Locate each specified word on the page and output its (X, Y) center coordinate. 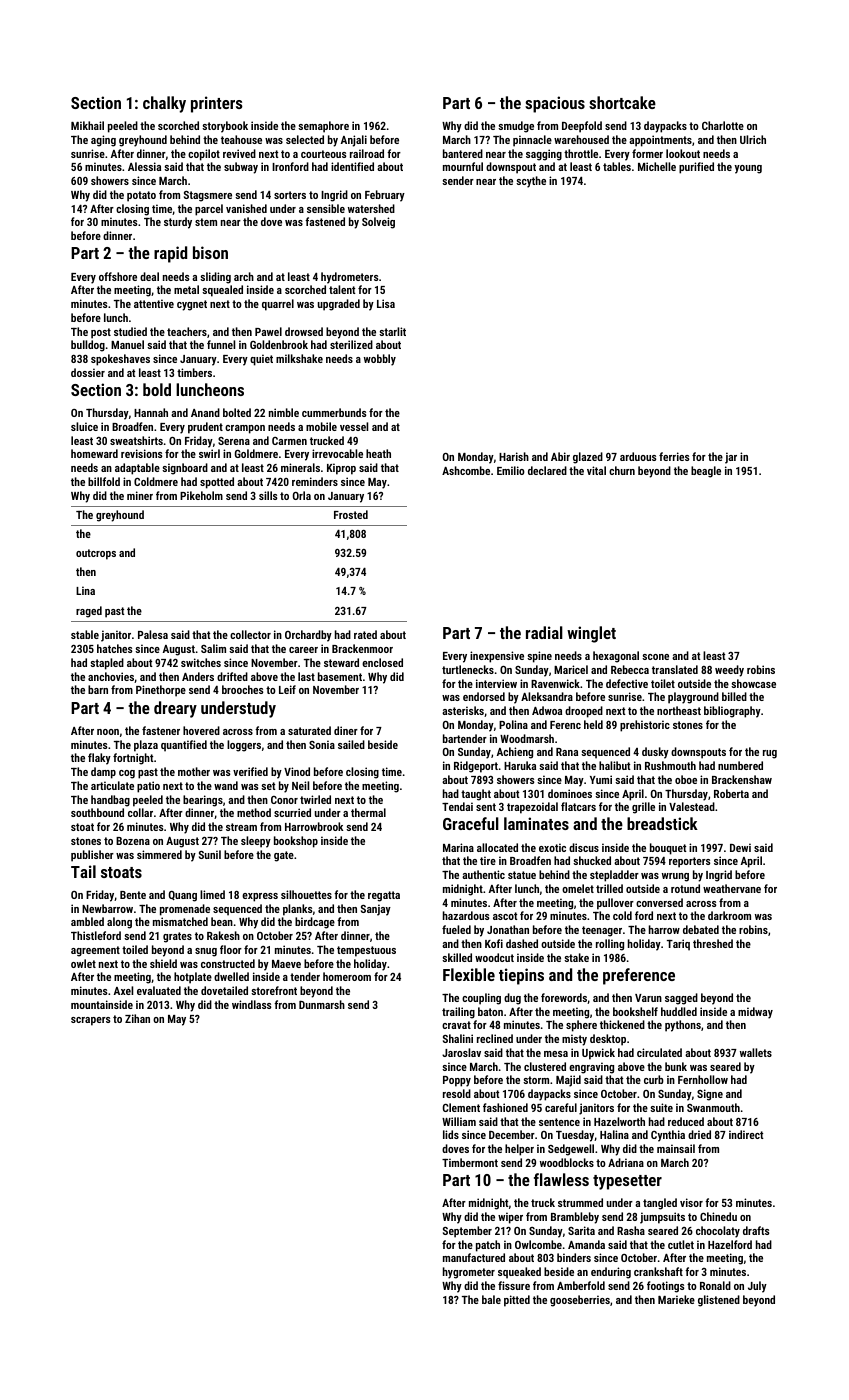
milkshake (299, 358)
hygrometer (469, 1273)
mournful (463, 166)
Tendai (457, 806)
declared (547, 470)
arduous (638, 456)
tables (617, 166)
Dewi (740, 847)
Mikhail (87, 125)
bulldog (88, 346)
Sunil (210, 854)
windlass (251, 1004)
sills (268, 495)
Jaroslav (461, 1052)
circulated (659, 1052)
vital (596, 470)
